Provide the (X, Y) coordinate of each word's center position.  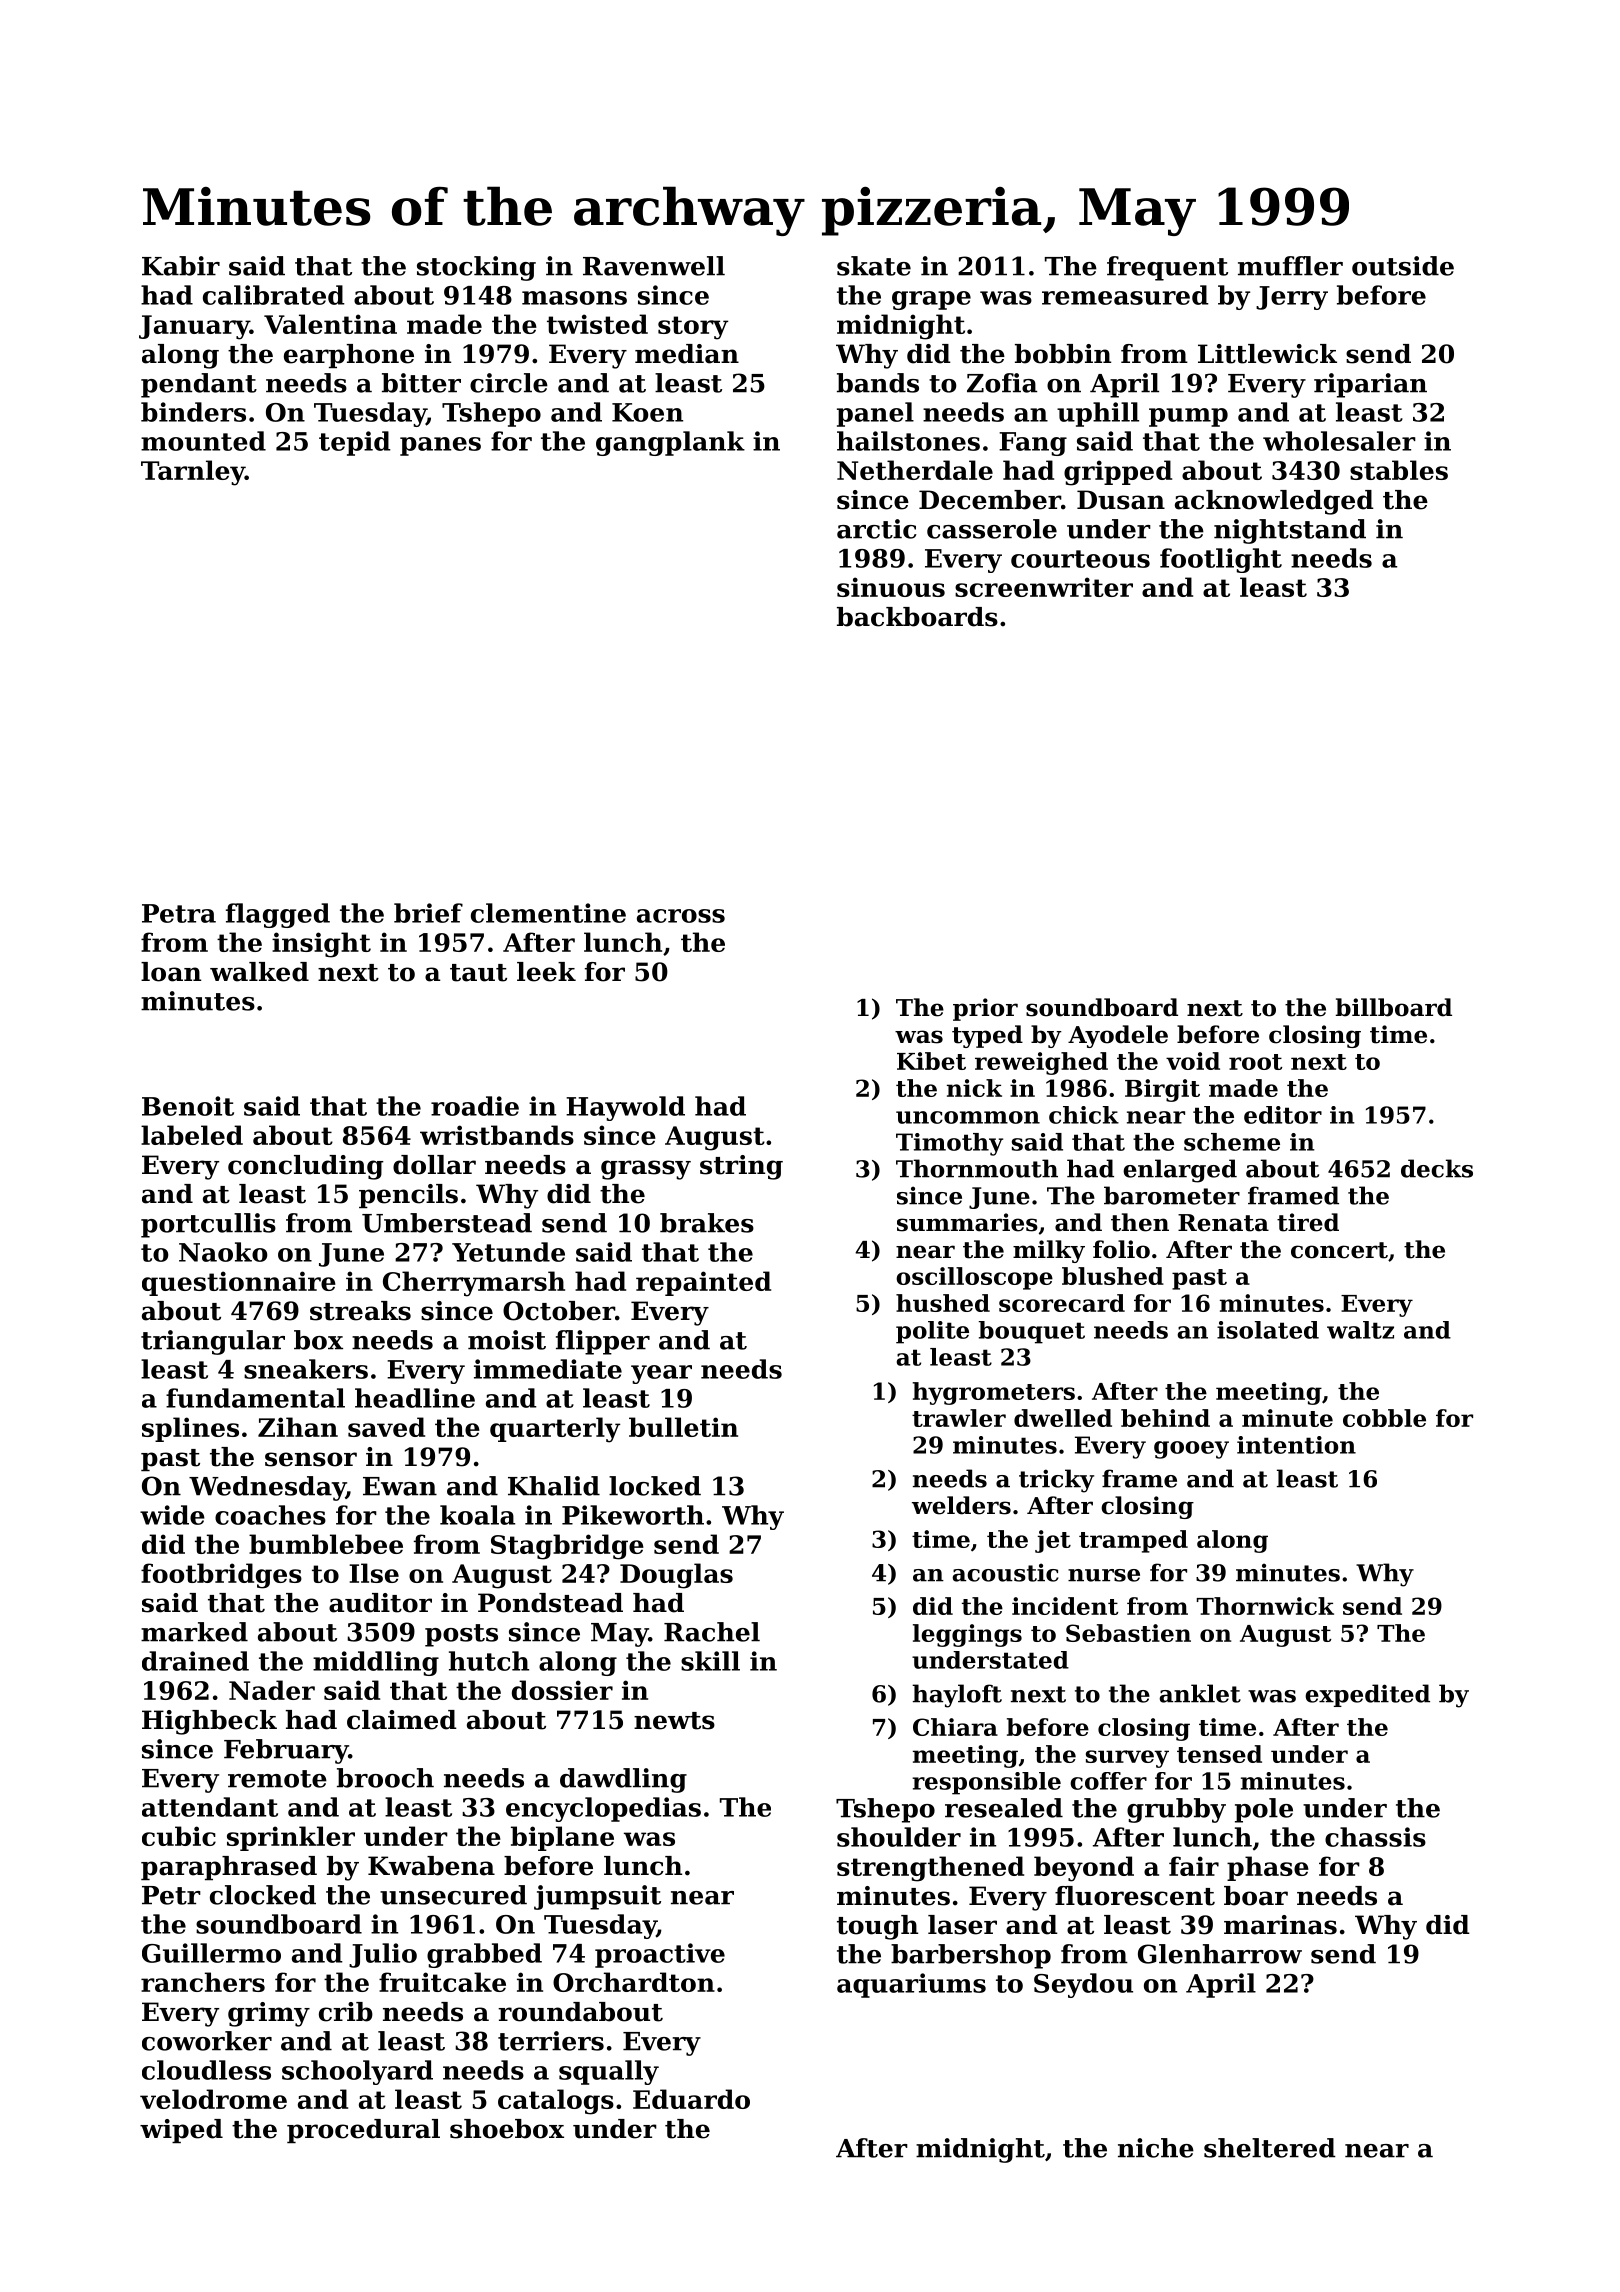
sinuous (891, 587)
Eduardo (691, 2099)
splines (190, 1429)
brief (428, 913)
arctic (877, 529)
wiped (181, 2131)
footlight (1221, 560)
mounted (203, 441)
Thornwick (1265, 1606)
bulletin (683, 1427)
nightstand (1290, 531)
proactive (660, 1955)
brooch (385, 1778)
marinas (1280, 1925)
